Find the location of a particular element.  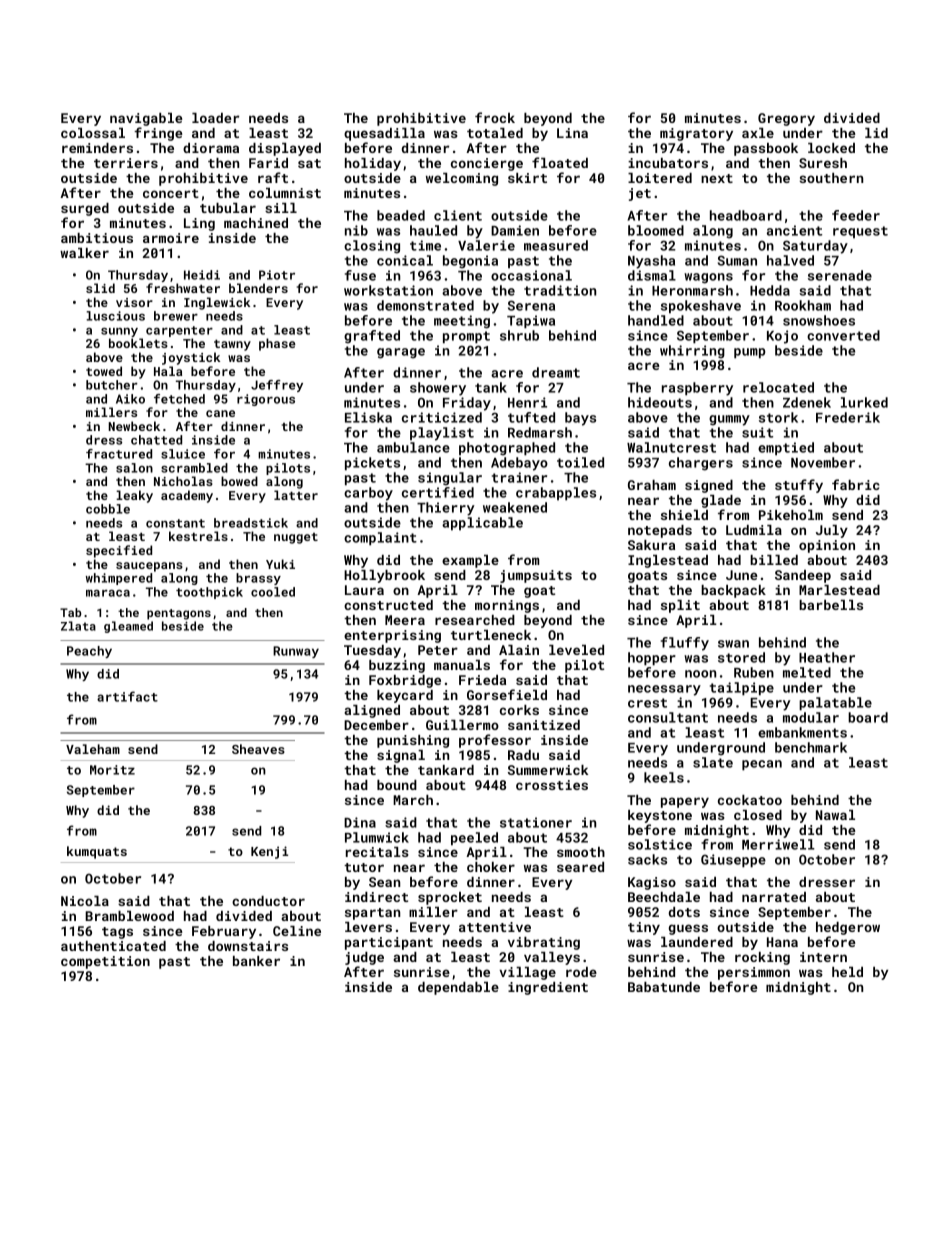

ancient is located at coordinates (794, 230).
